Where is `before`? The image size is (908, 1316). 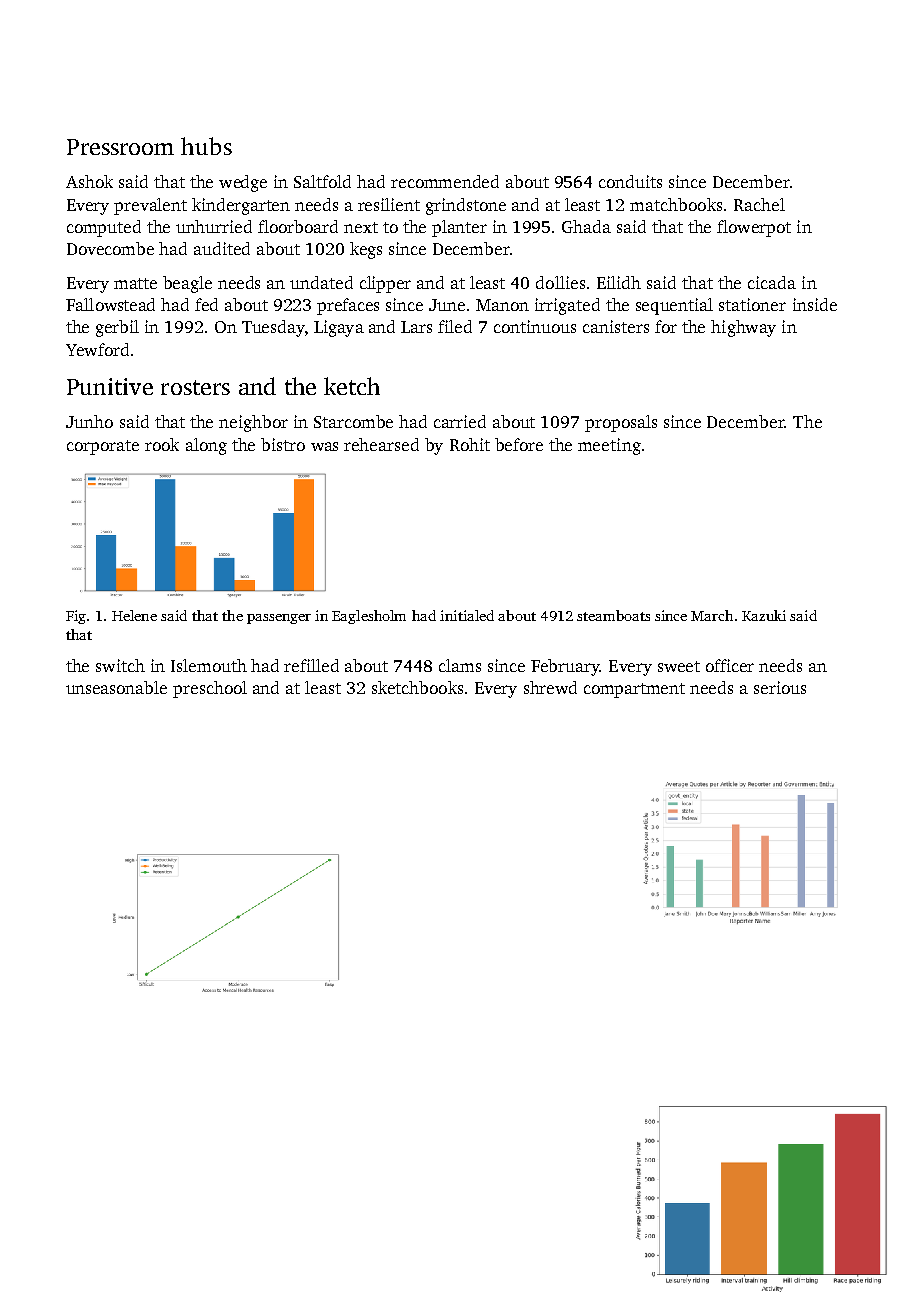 before is located at coordinates (519, 444).
